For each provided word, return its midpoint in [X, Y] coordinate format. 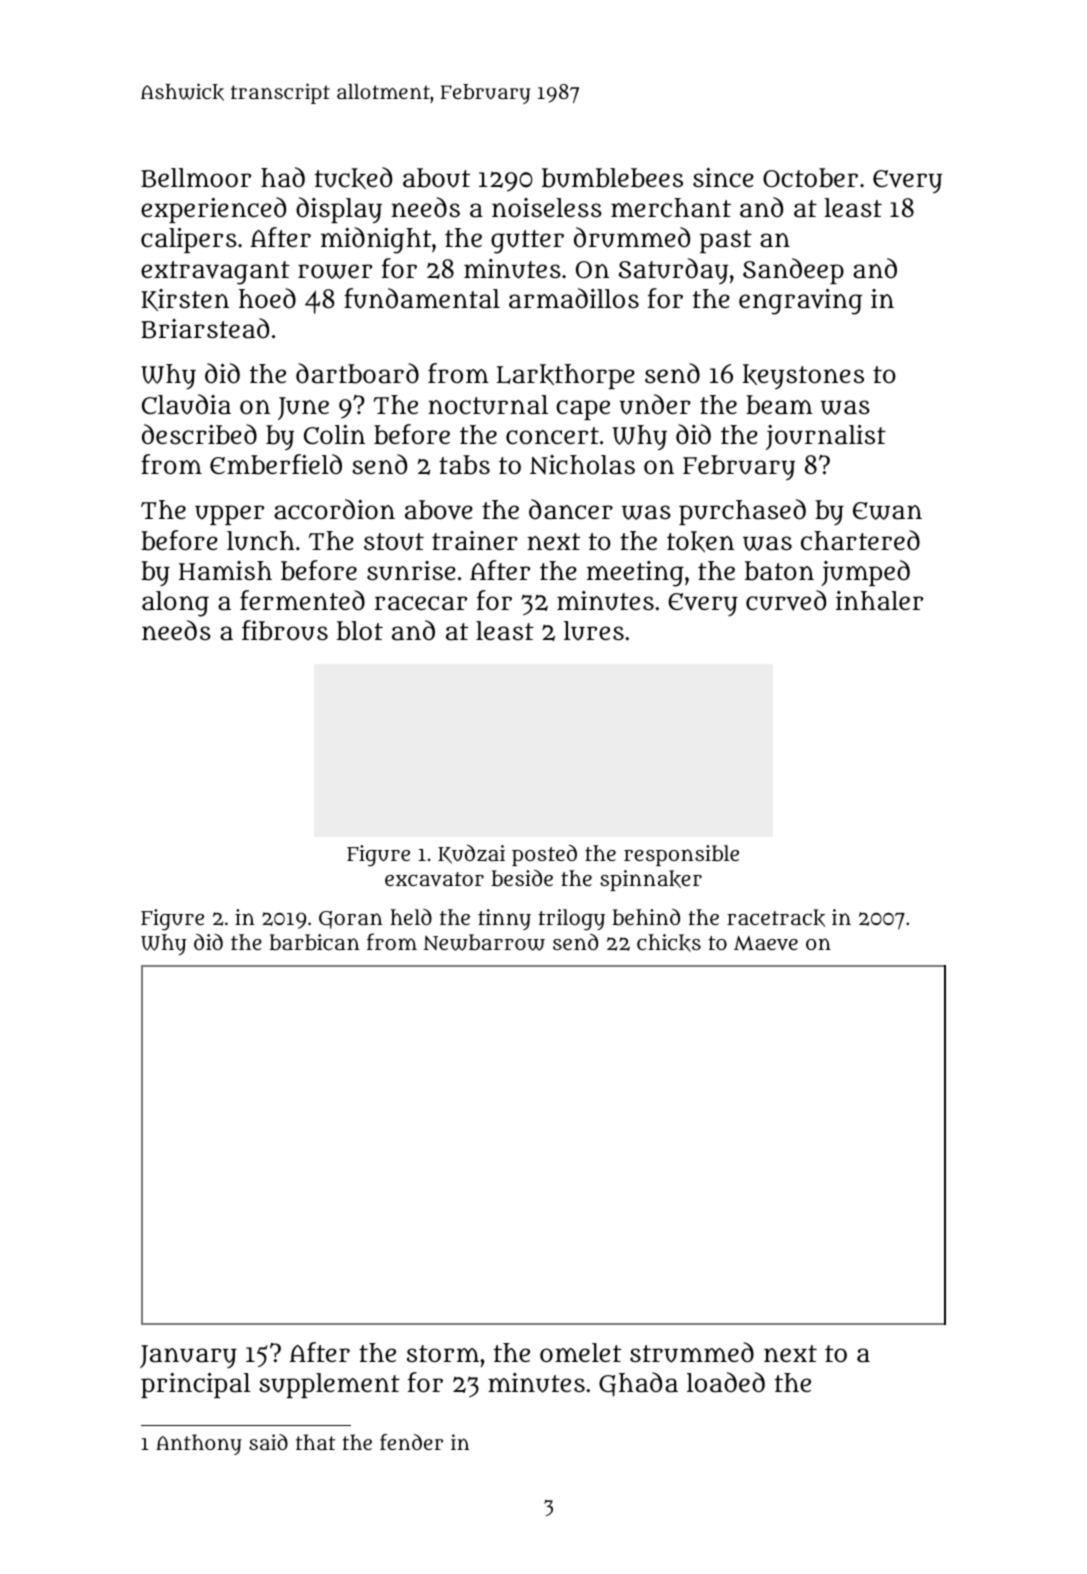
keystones [803, 376]
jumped [865, 573]
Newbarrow [484, 942]
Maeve [766, 943]
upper [229, 515]
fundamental [422, 298]
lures [594, 631]
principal [196, 1385]
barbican [314, 942]
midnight [376, 240]
